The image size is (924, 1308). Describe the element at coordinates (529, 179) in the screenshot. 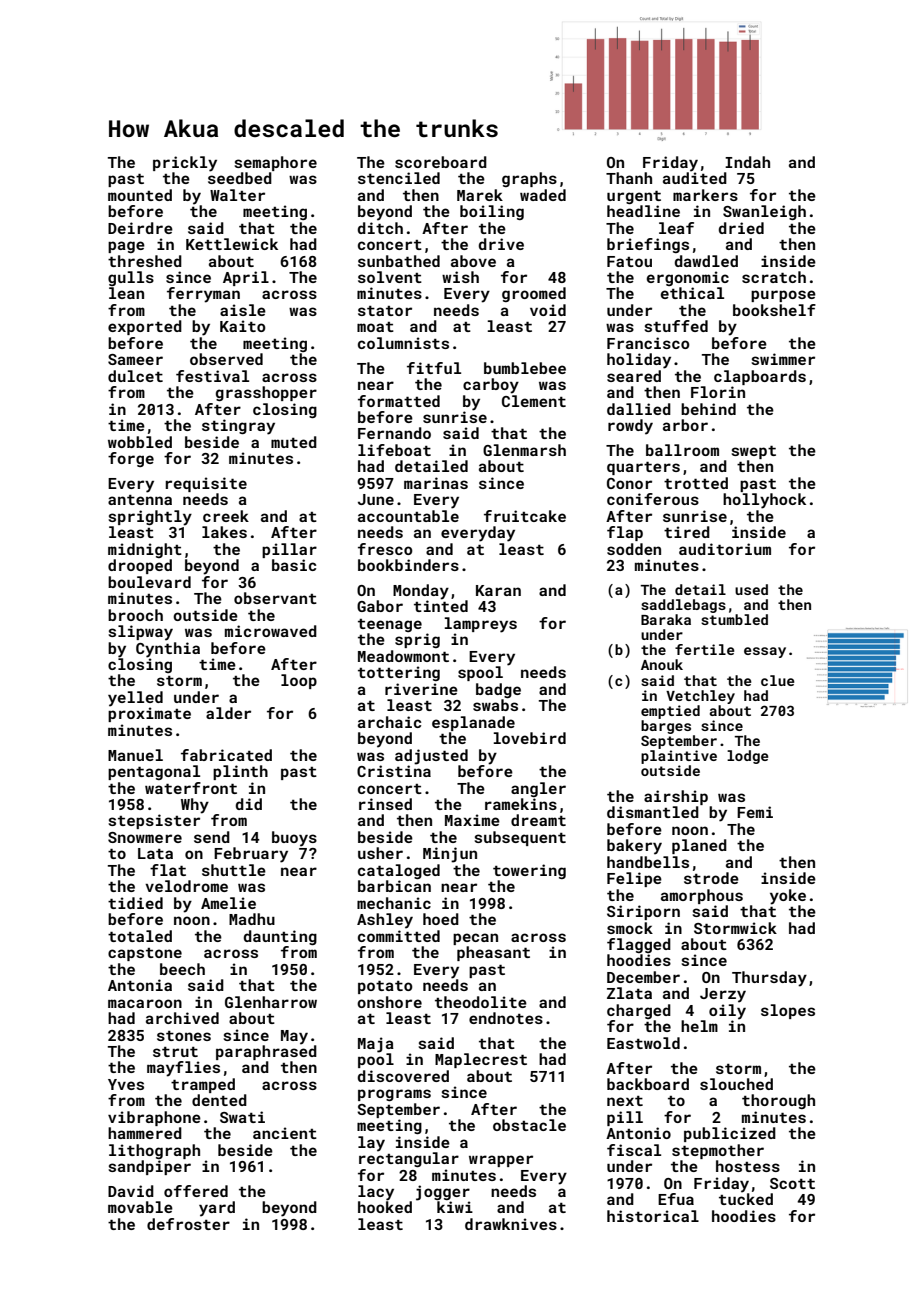

I see `graphs` at that location.
